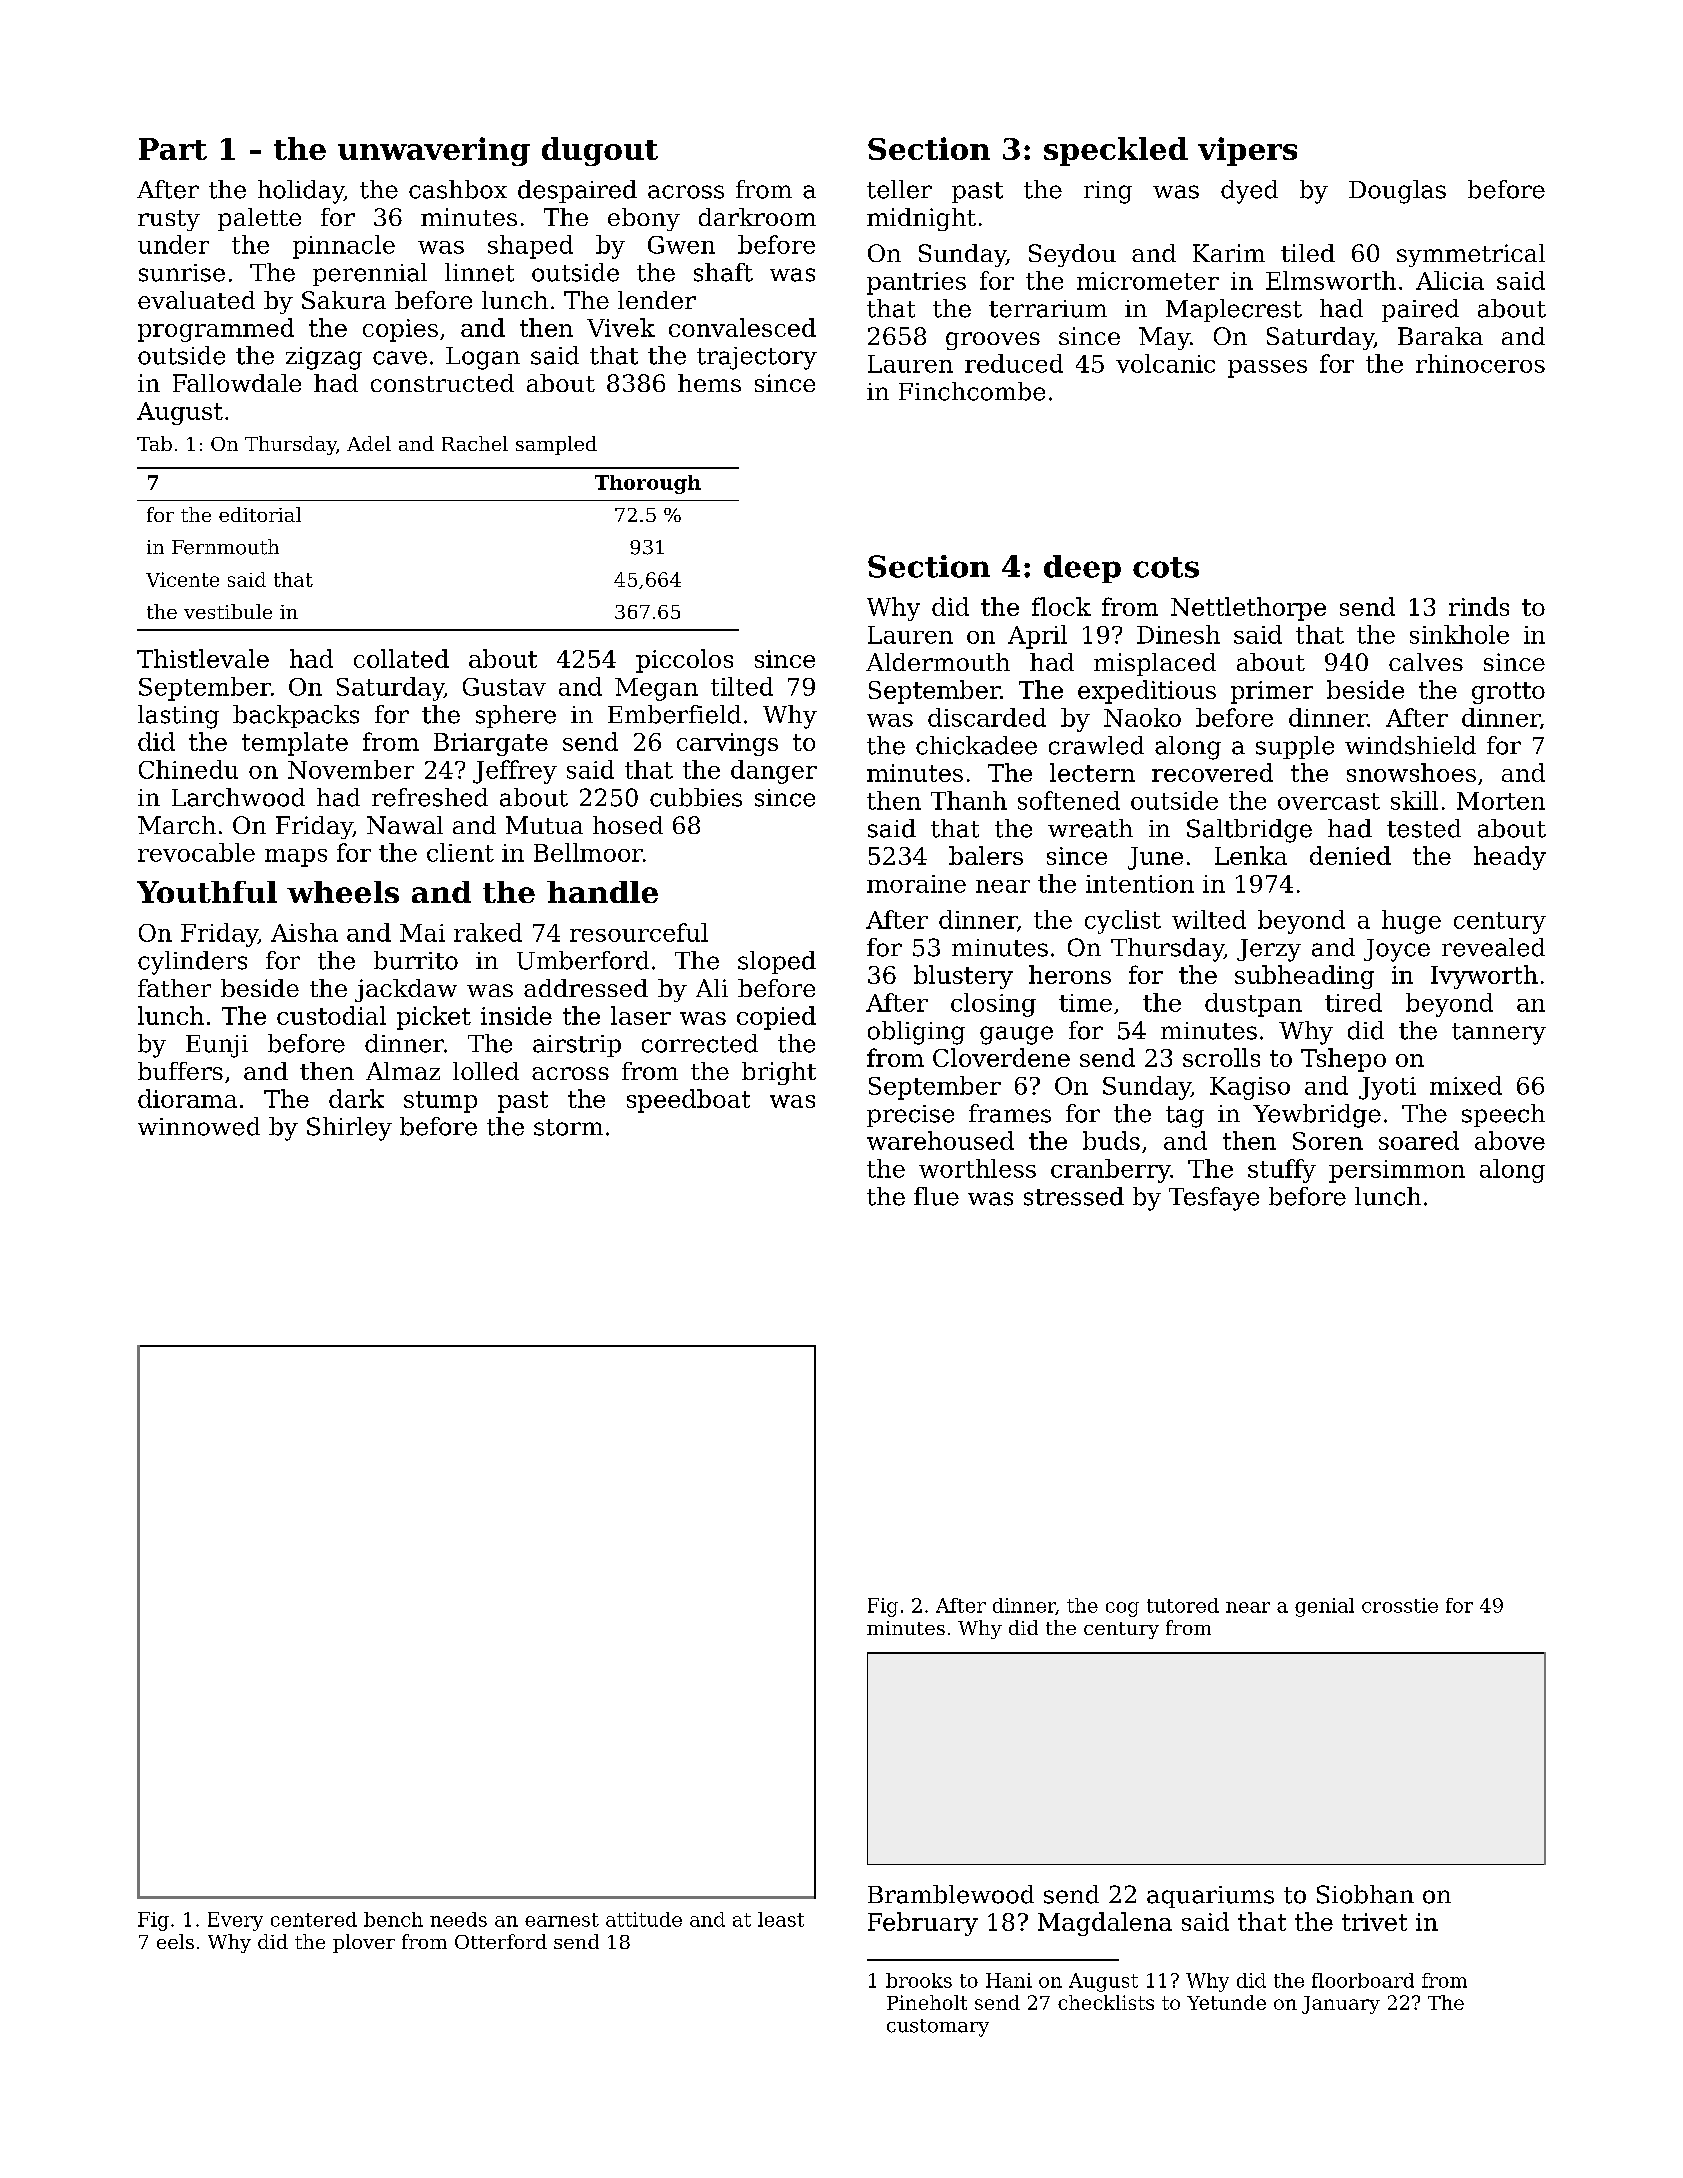  What do you see at coordinates (1014, 363) in the screenshot?
I see `reduced` at bounding box center [1014, 363].
